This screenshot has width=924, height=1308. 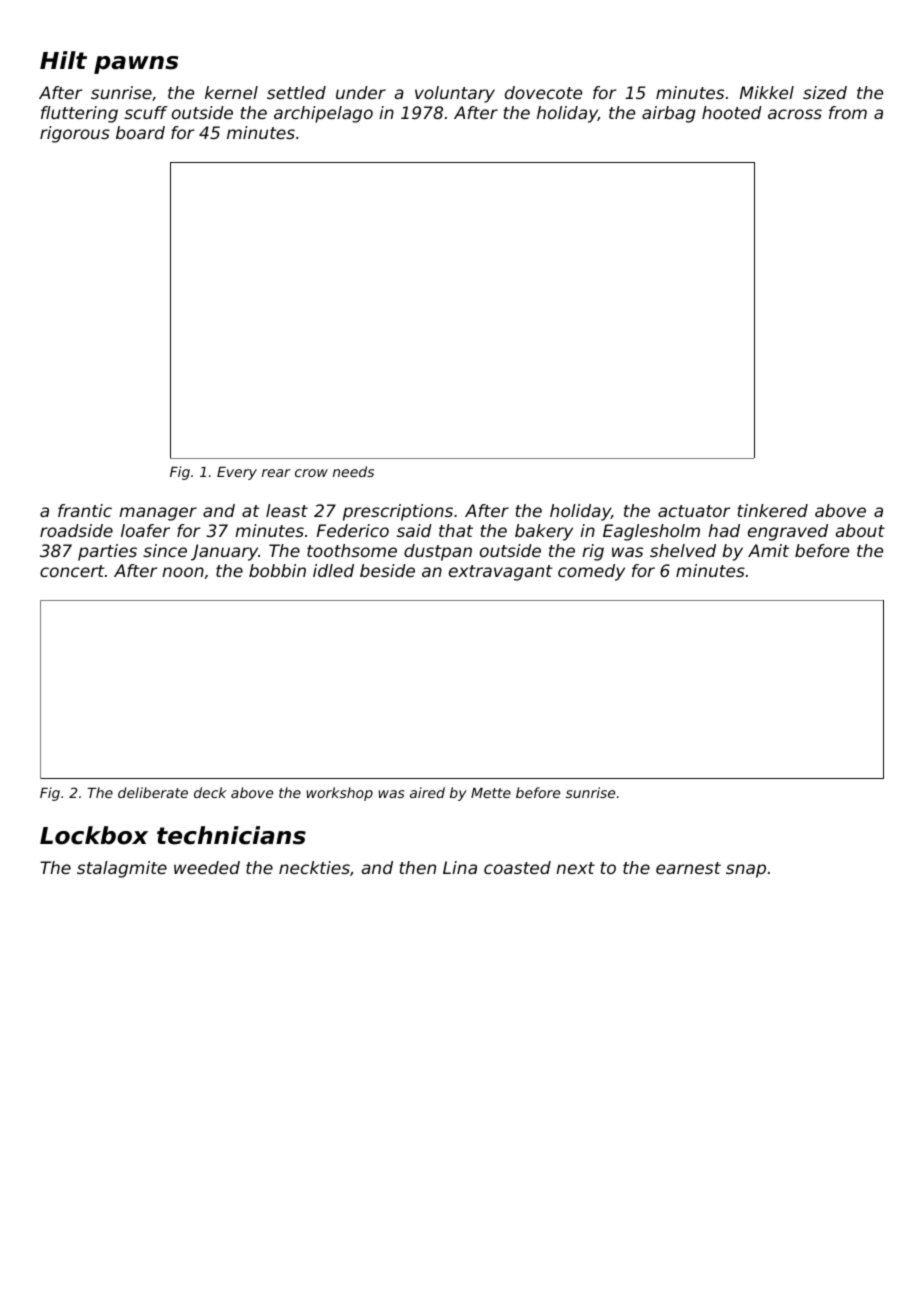 What do you see at coordinates (323, 114) in the screenshot?
I see `archipelago` at bounding box center [323, 114].
